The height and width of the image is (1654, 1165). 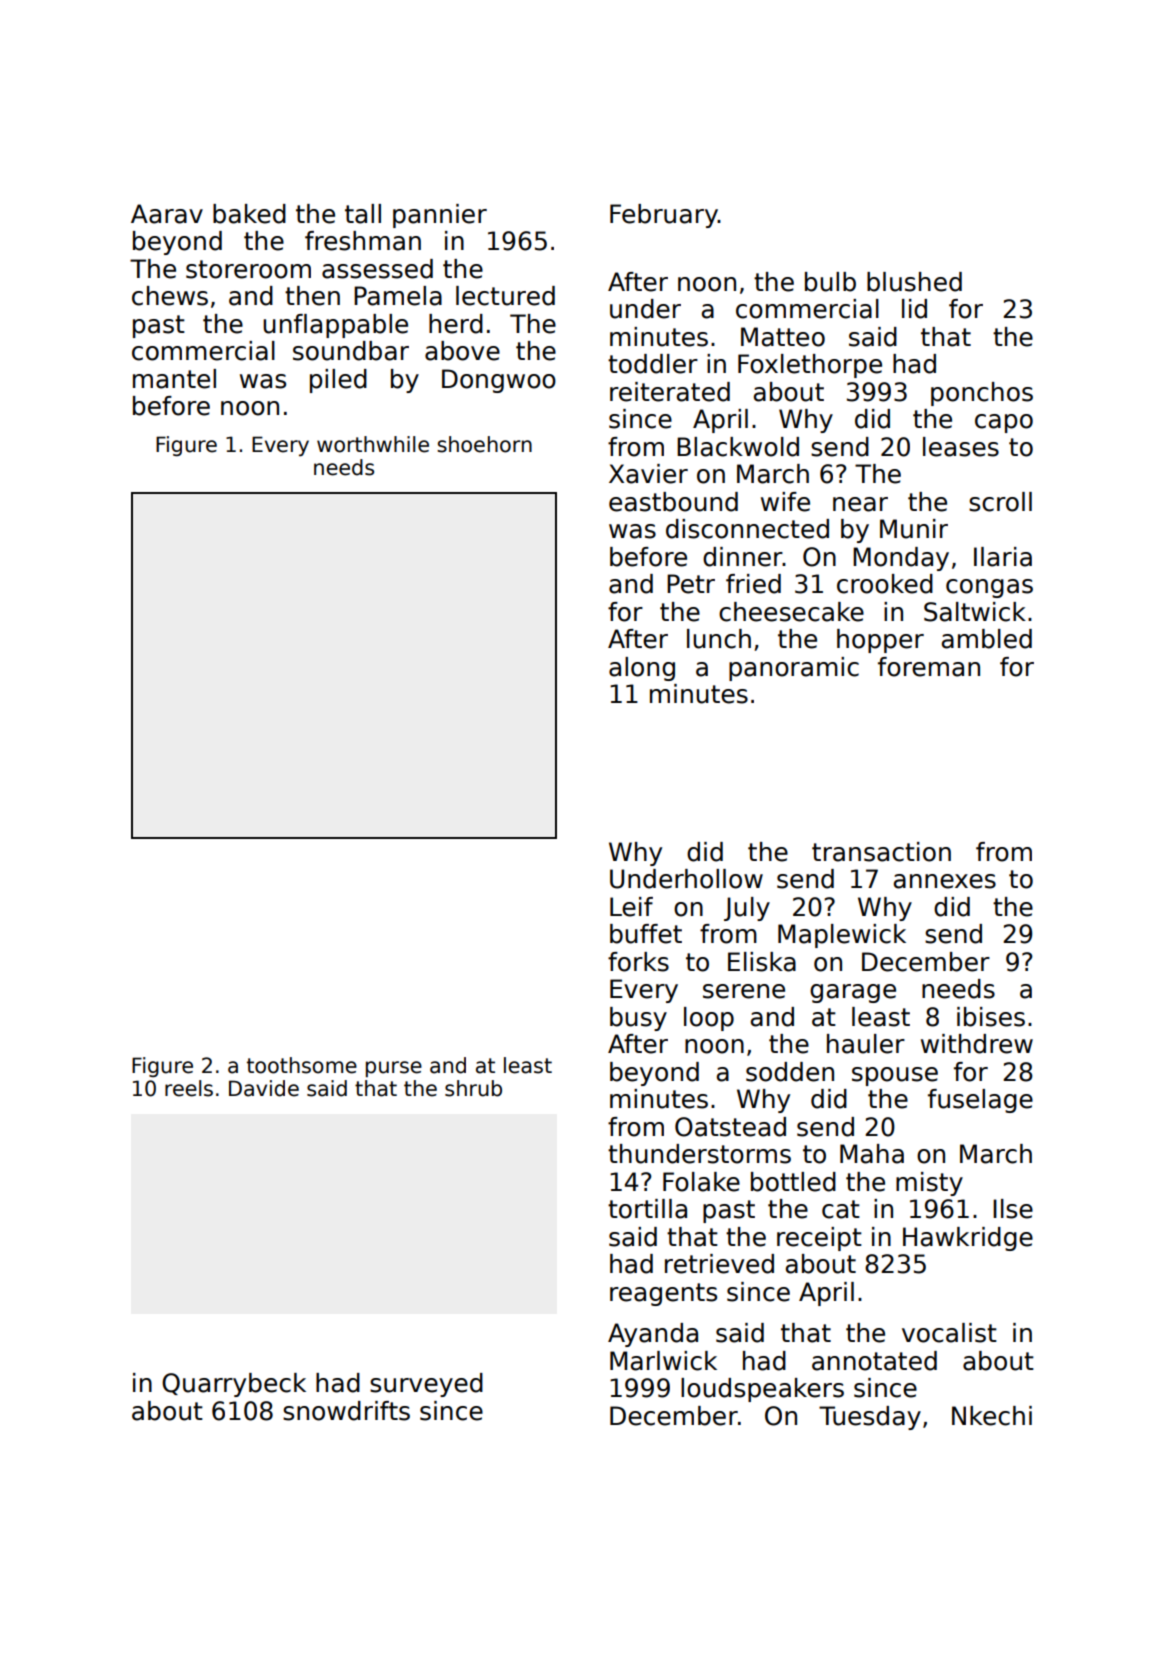 I want to click on snowdrifts, so click(x=346, y=1411).
